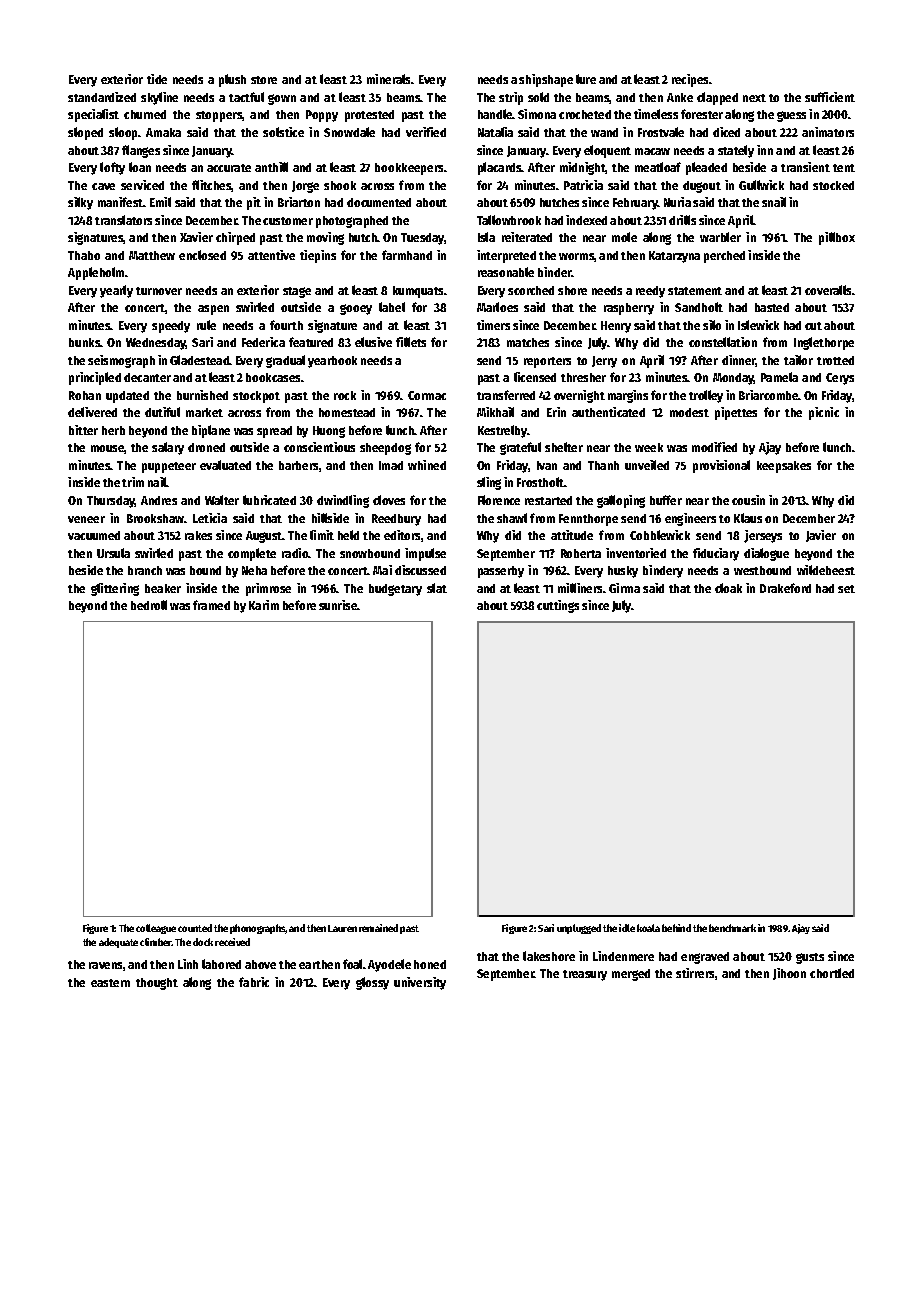  I want to click on colleague, so click(156, 929).
